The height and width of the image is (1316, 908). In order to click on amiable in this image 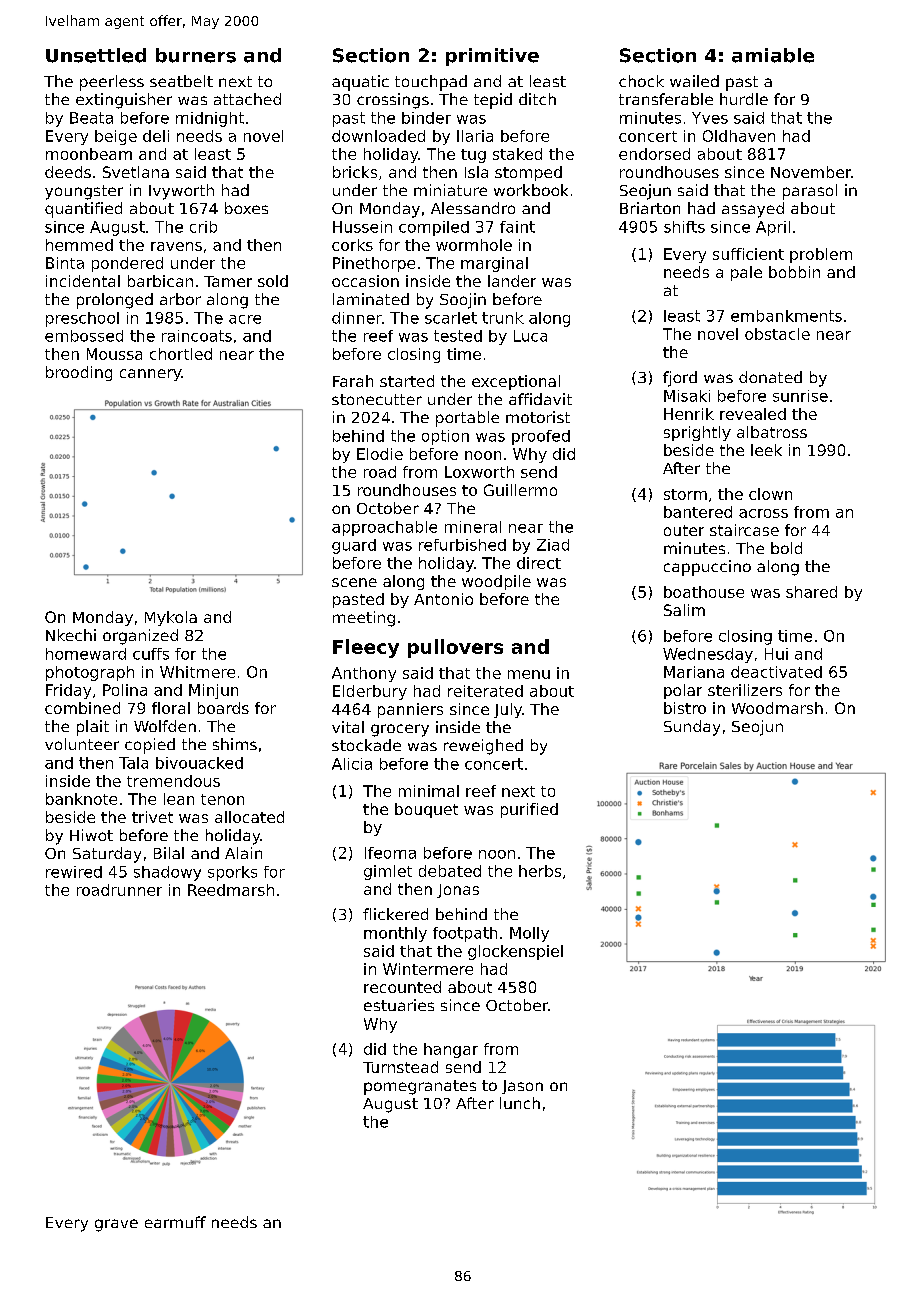, I will do `click(773, 55)`.
